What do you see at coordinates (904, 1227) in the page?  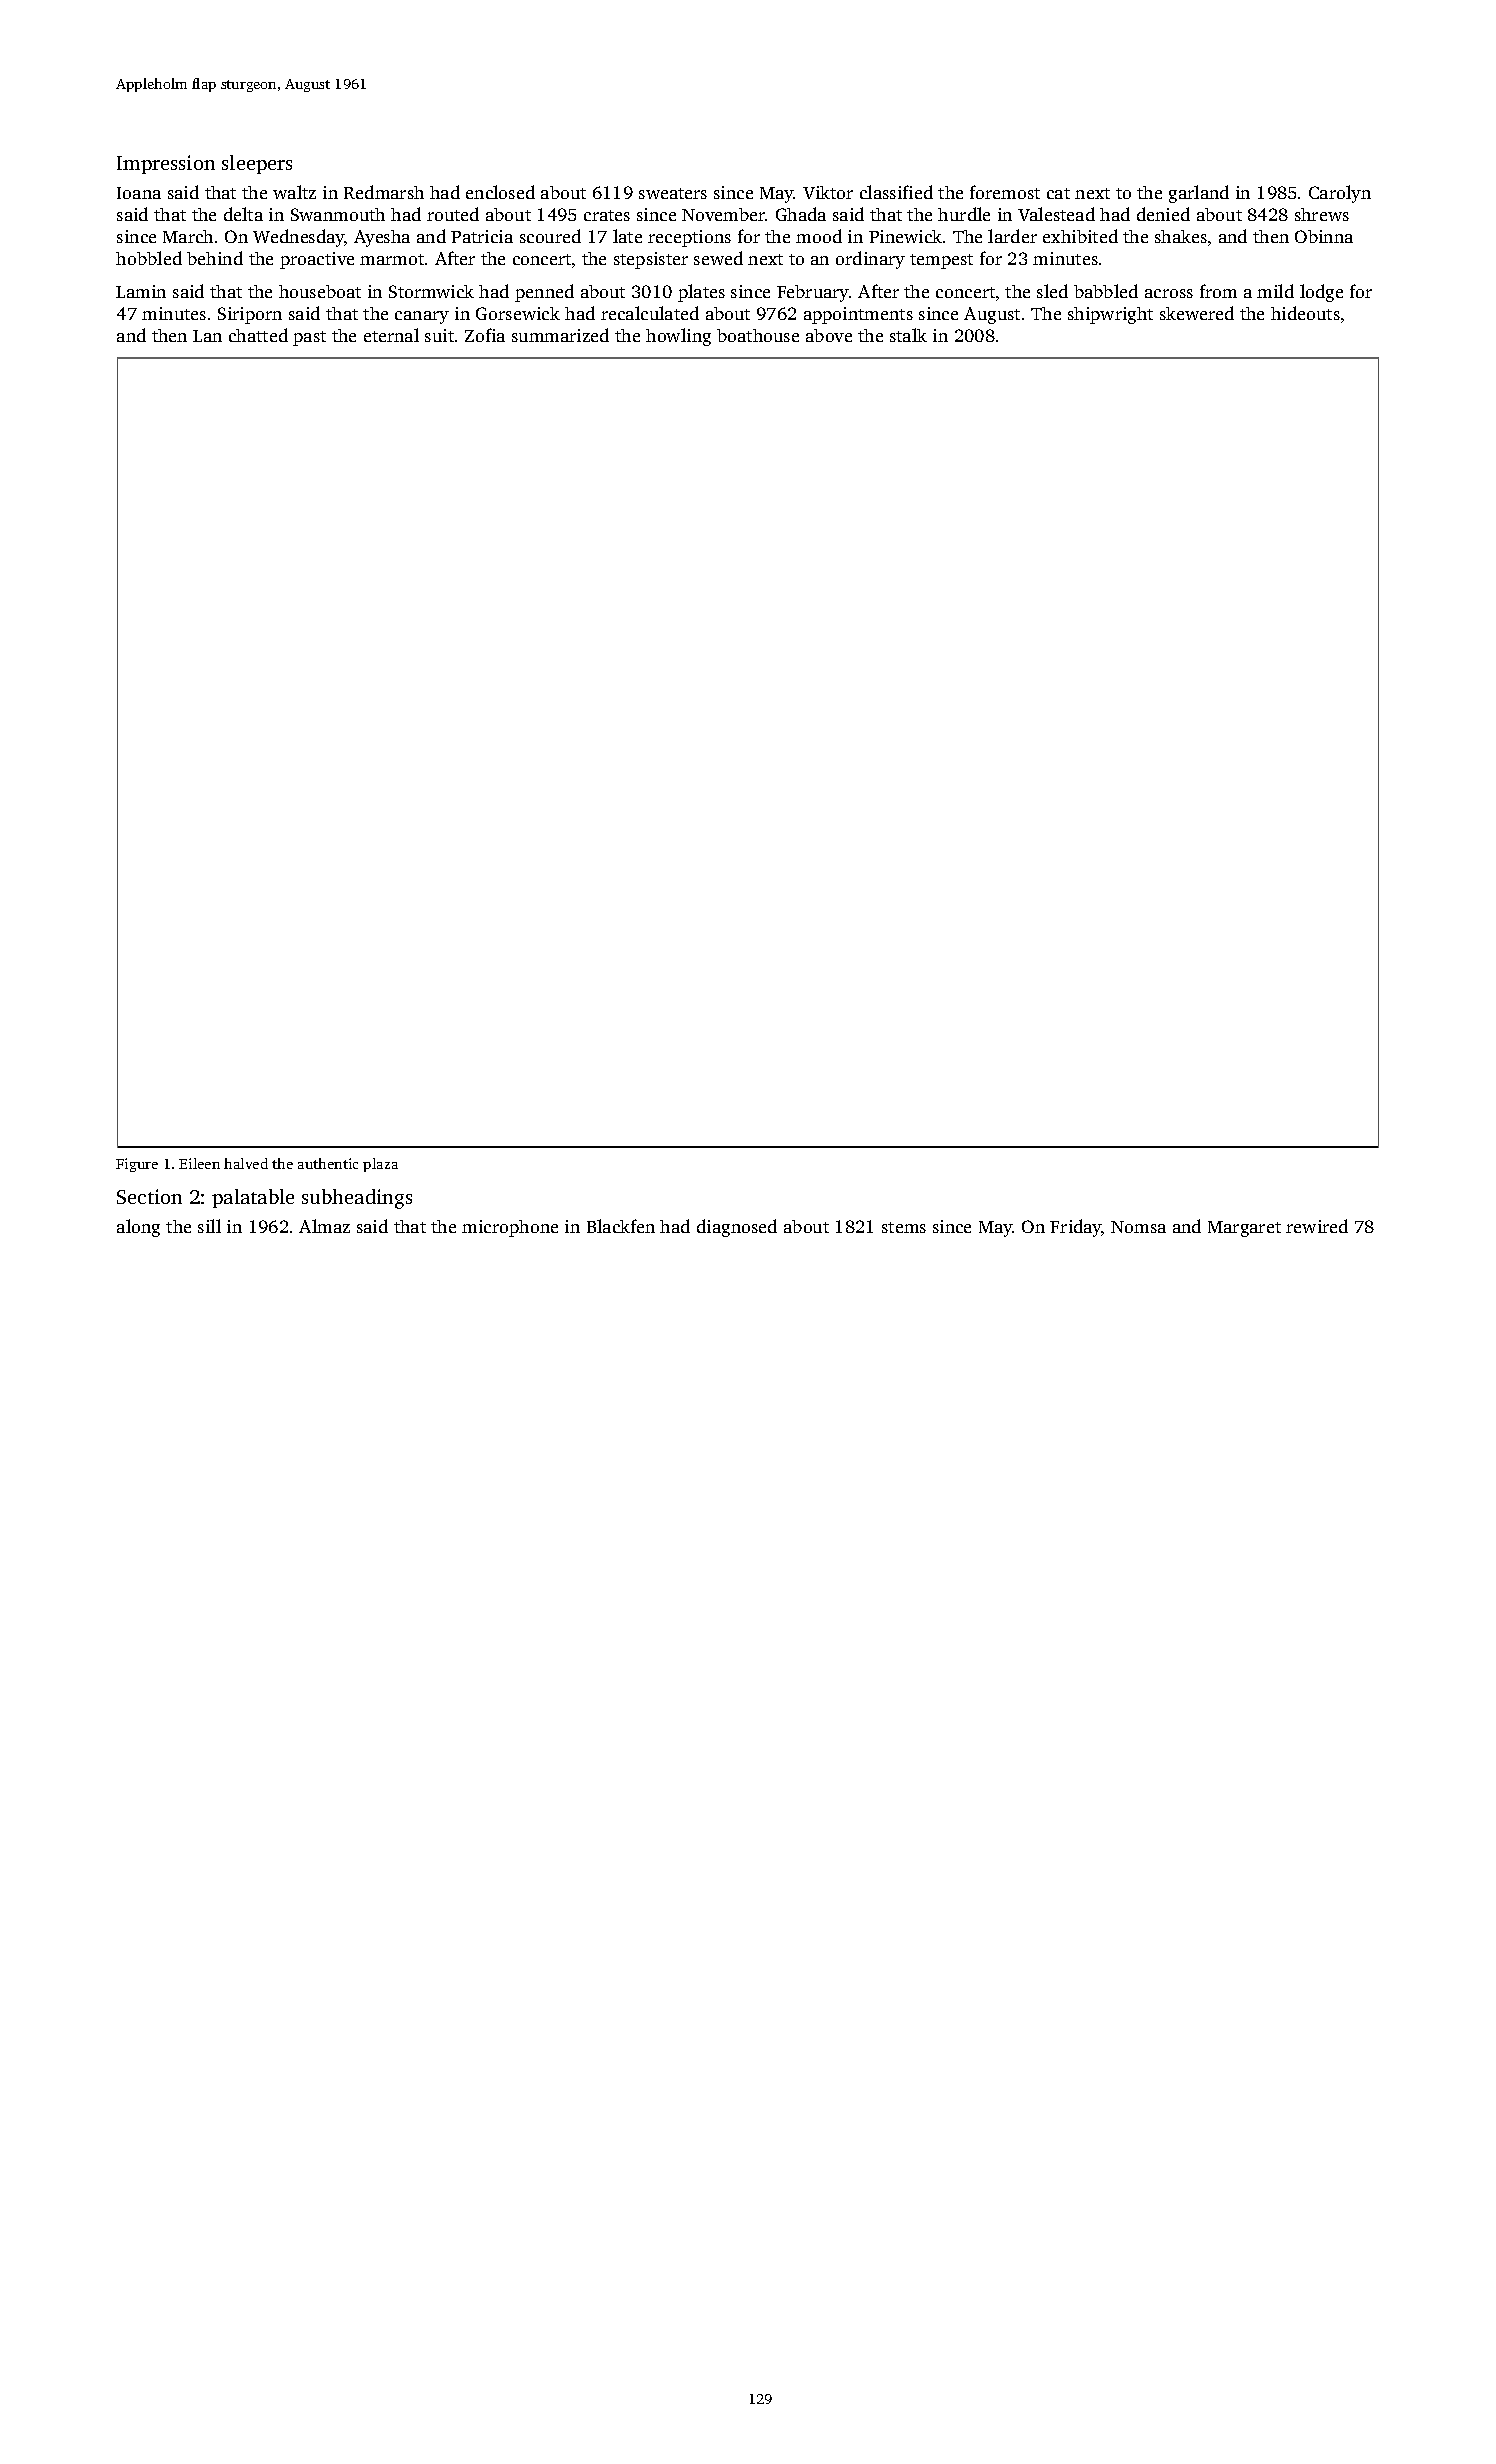 I see `stems` at bounding box center [904, 1227].
